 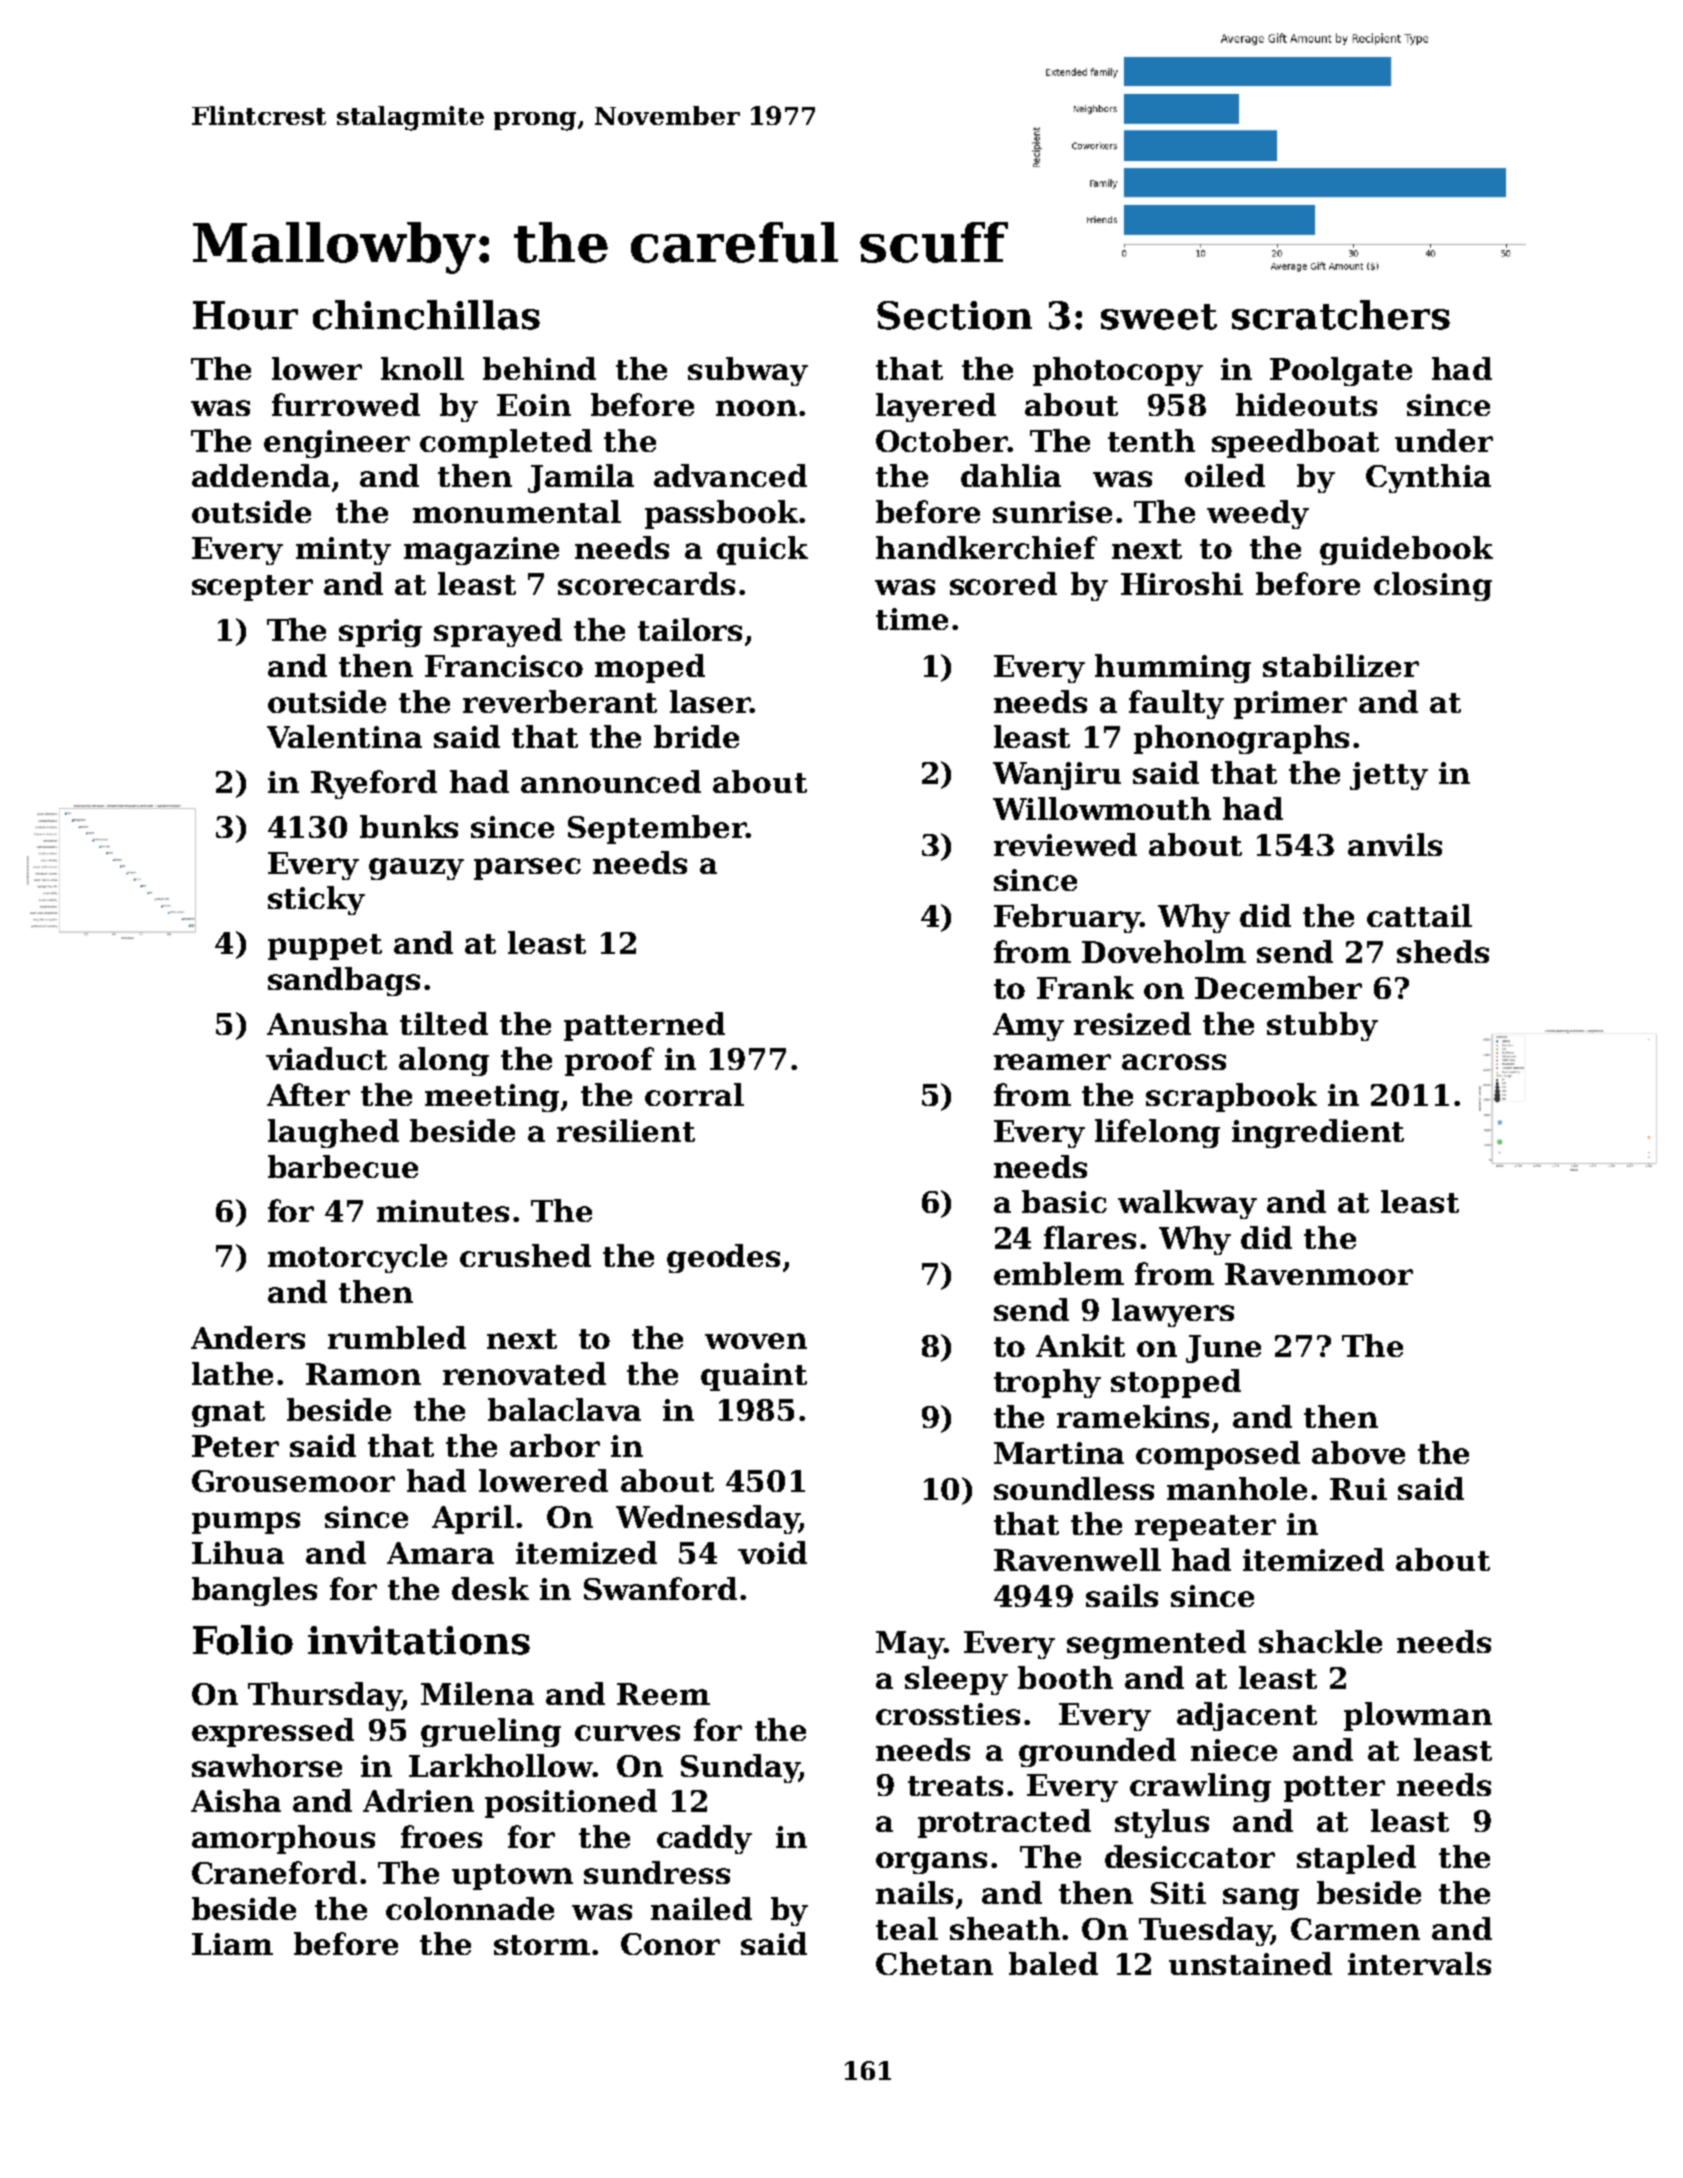 What do you see at coordinates (419, 1640) in the screenshot?
I see `invitations` at bounding box center [419, 1640].
